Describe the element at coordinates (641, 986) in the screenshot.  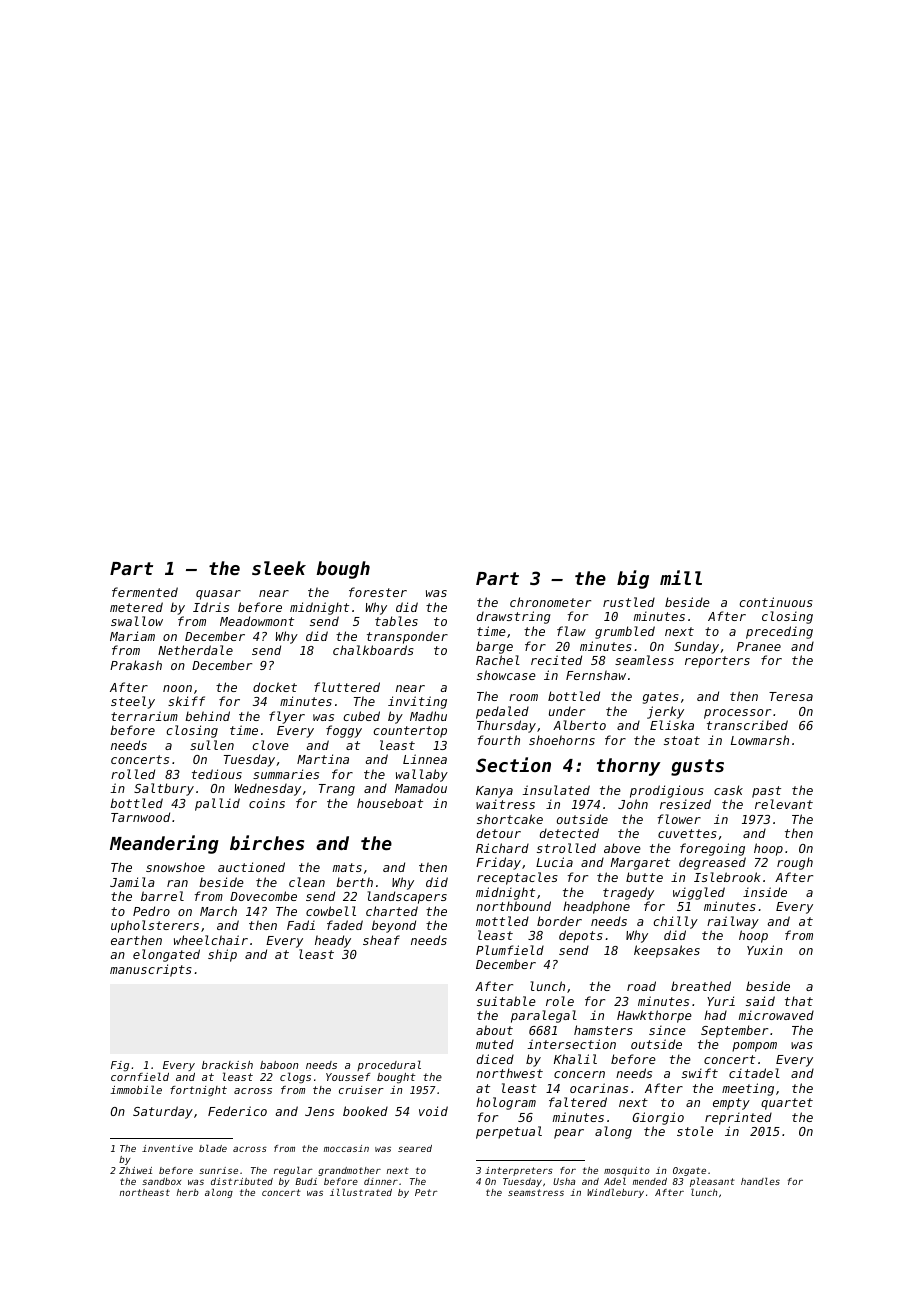
I see `road` at that location.
